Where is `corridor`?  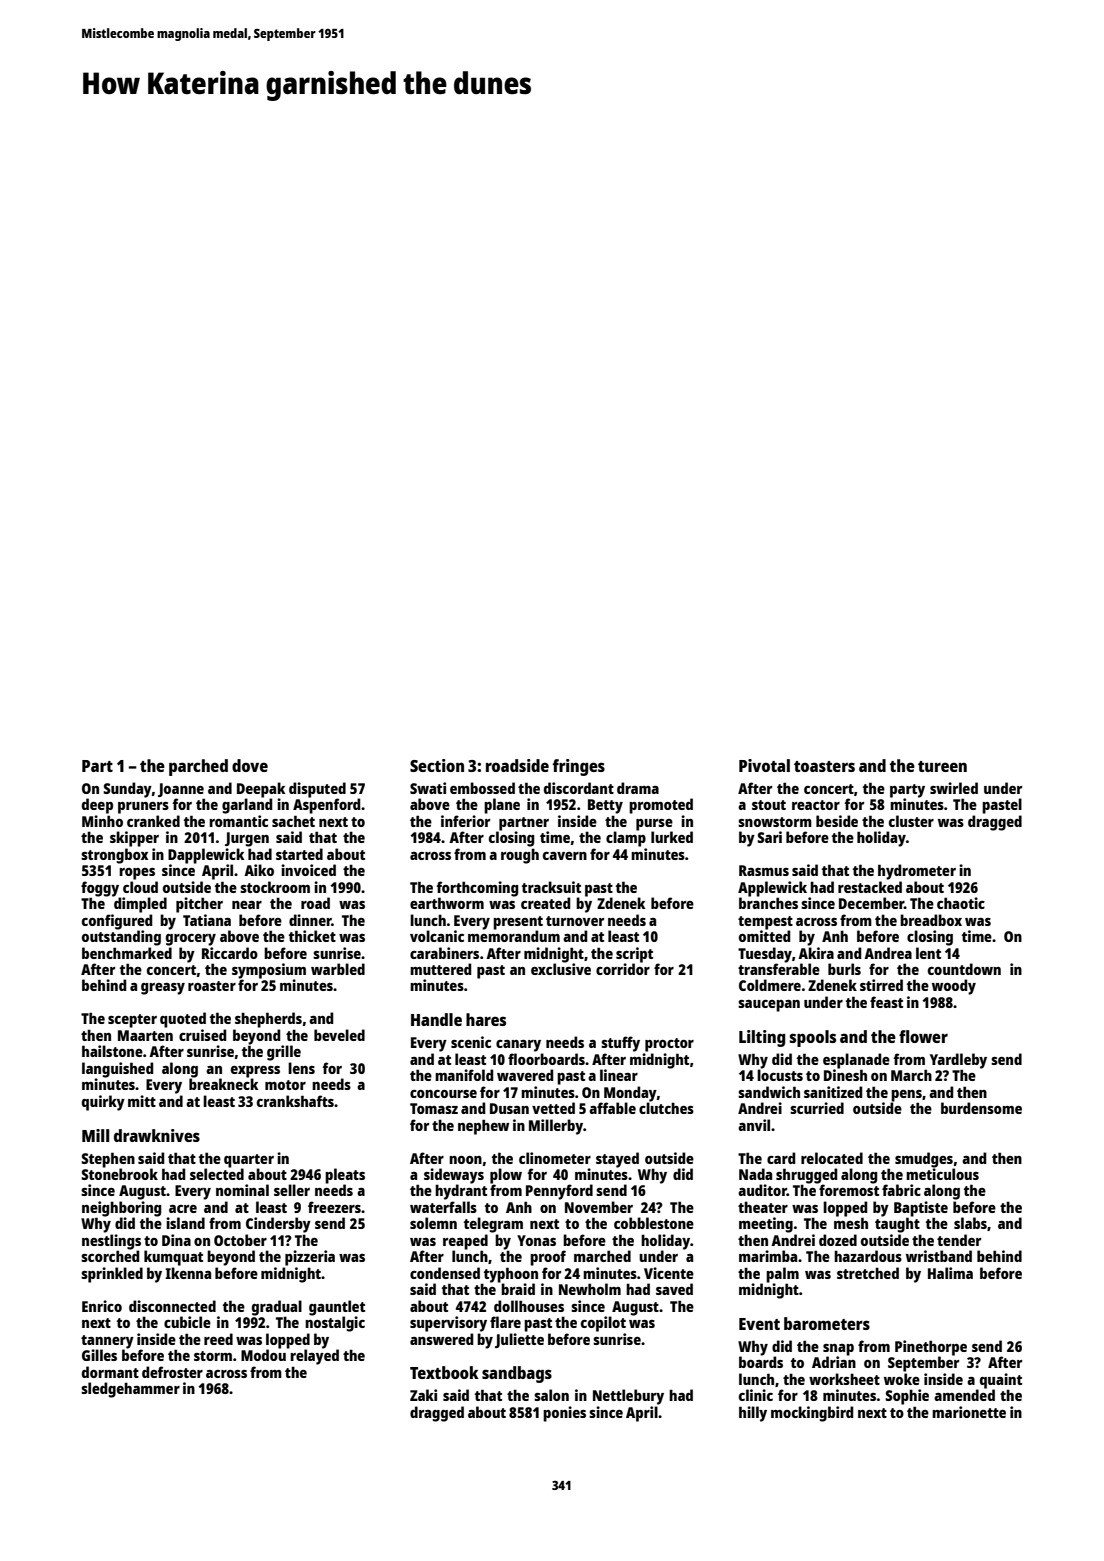
corridor is located at coordinates (623, 969).
